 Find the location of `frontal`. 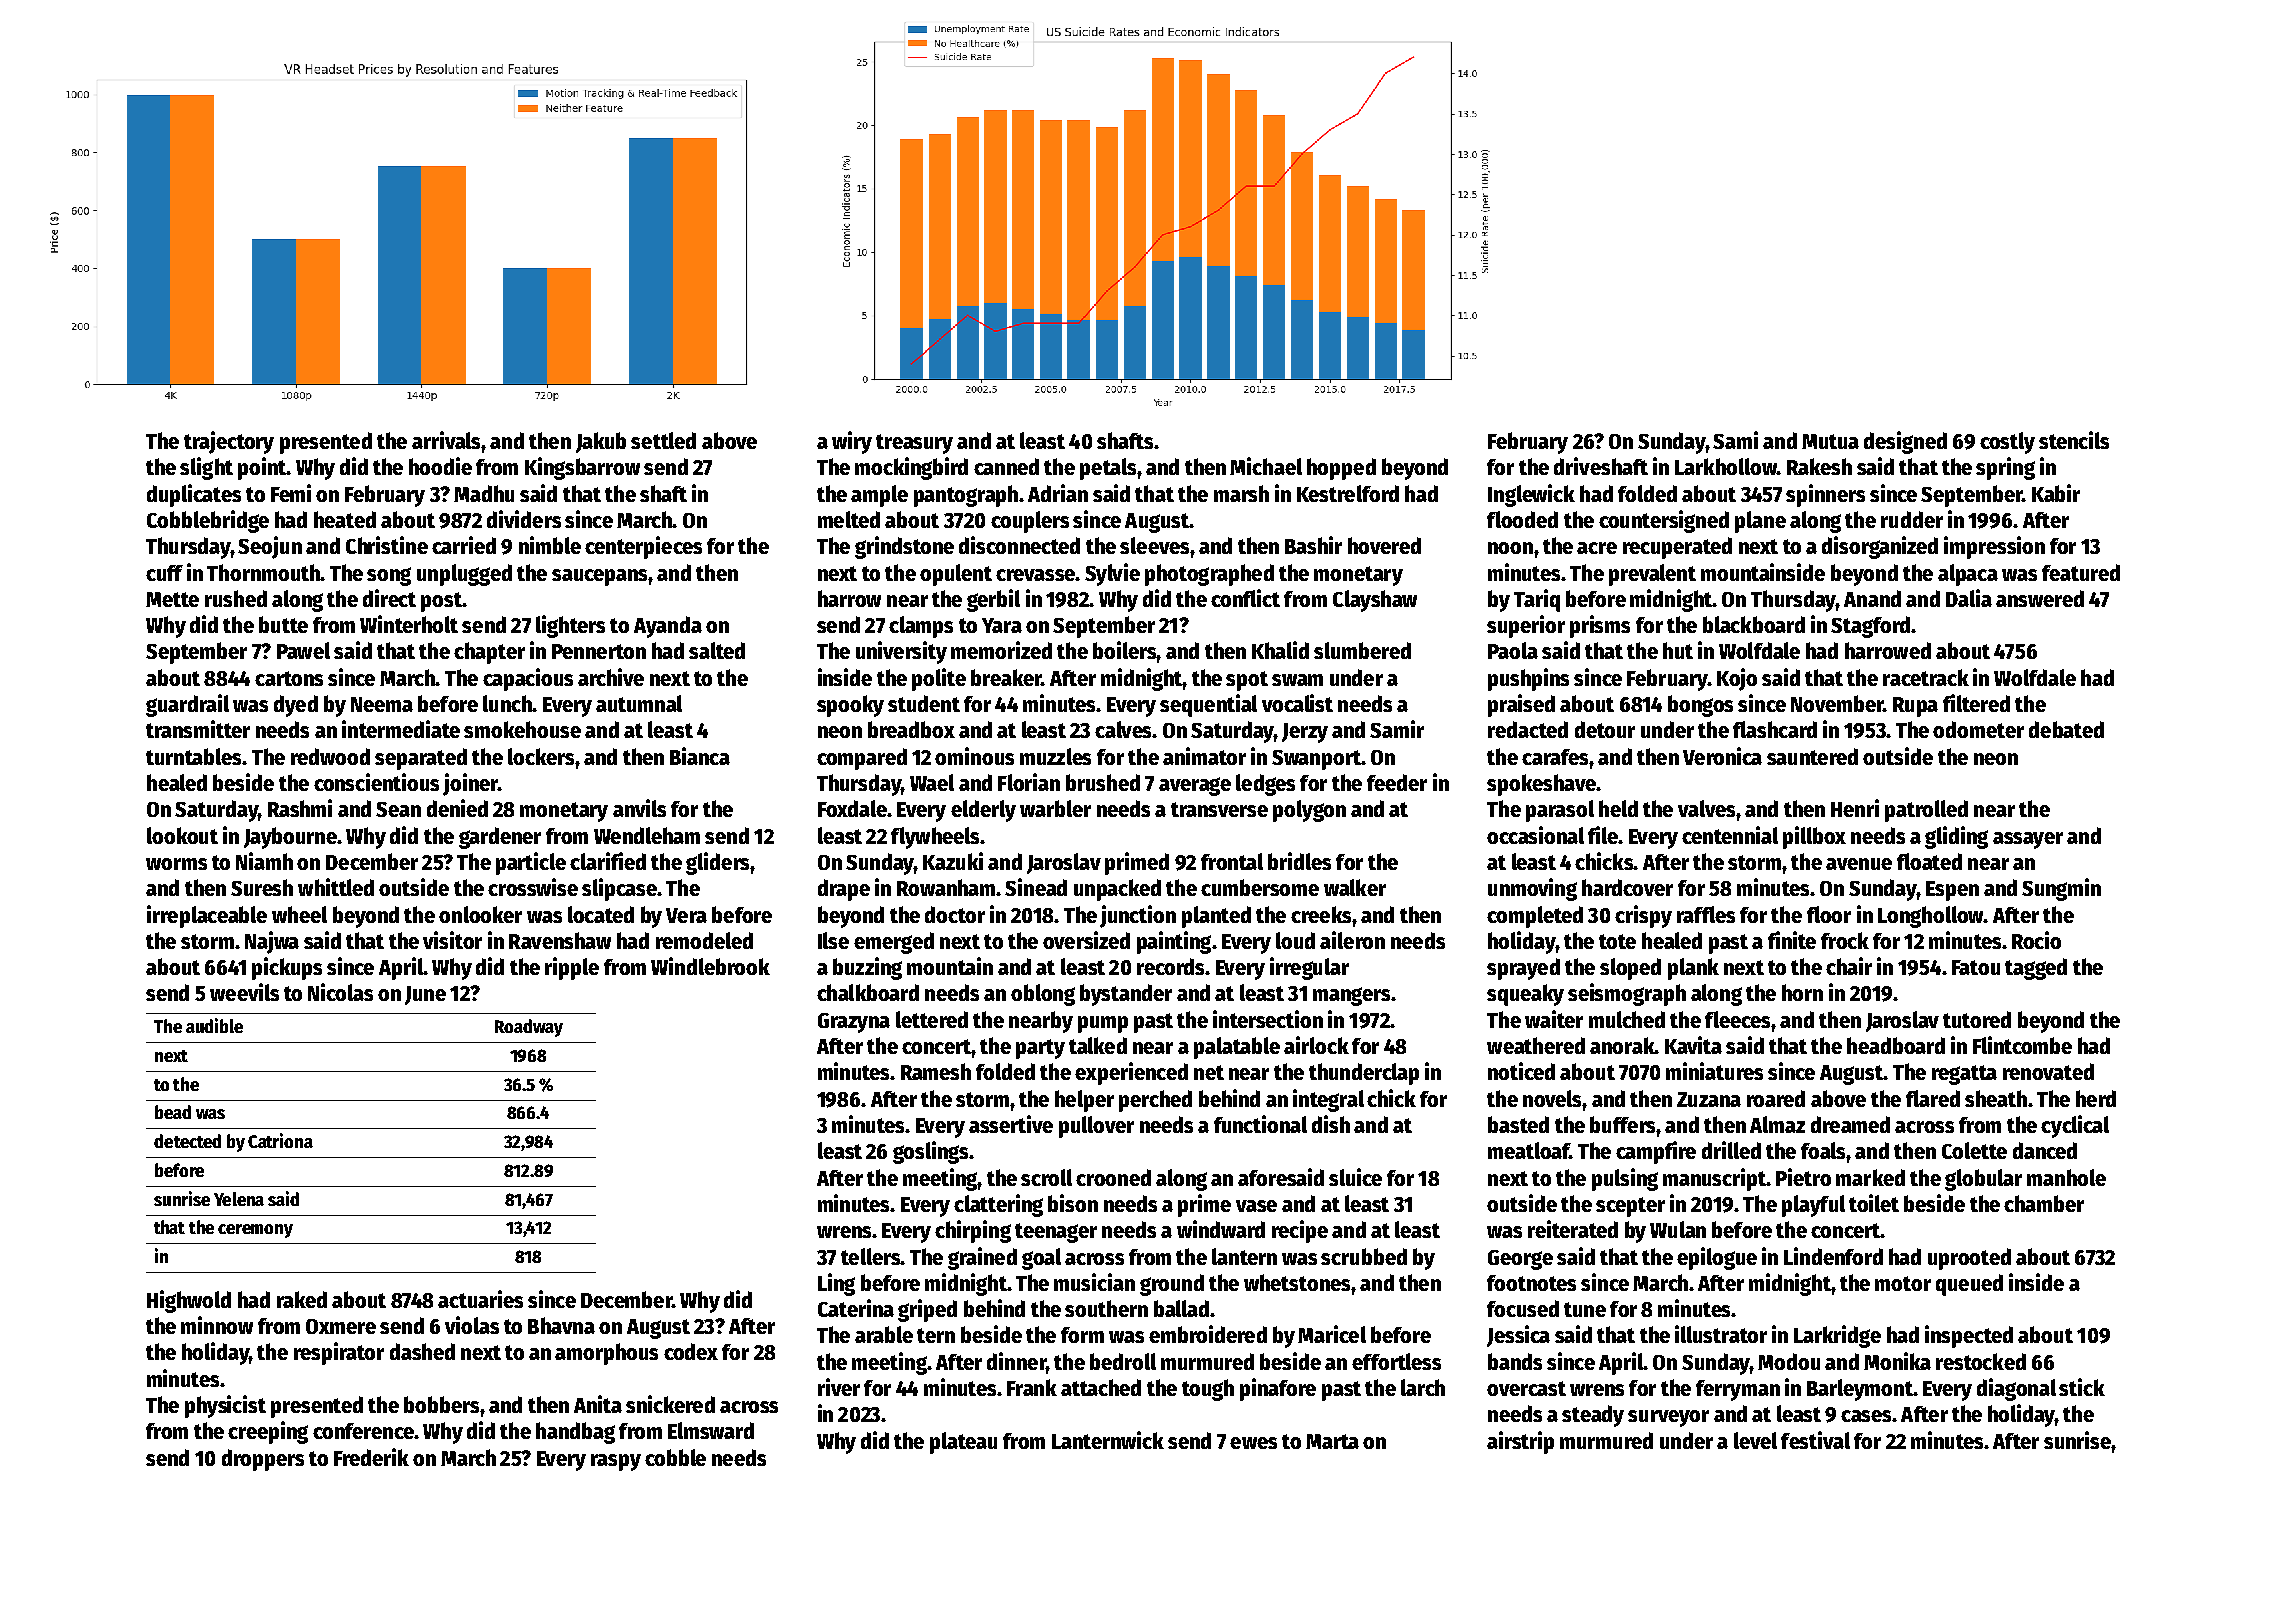

frontal is located at coordinates (1232, 861).
